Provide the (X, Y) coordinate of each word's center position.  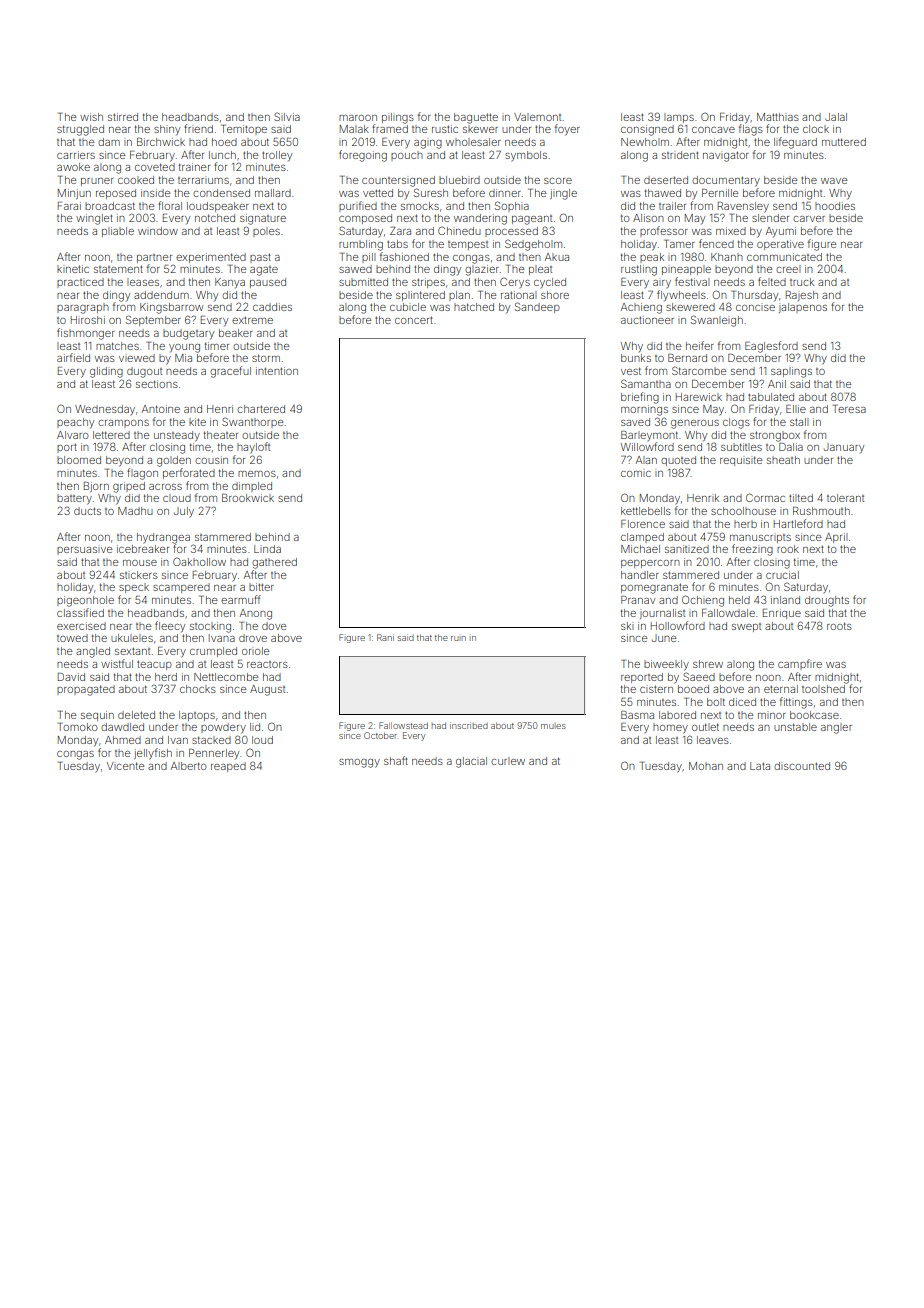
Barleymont (649, 436)
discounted (802, 766)
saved (635, 422)
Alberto (189, 766)
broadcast (110, 206)
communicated (784, 257)
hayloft (253, 448)
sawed (355, 269)
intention (277, 371)
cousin (211, 460)
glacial (471, 762)
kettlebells (646, 511)
